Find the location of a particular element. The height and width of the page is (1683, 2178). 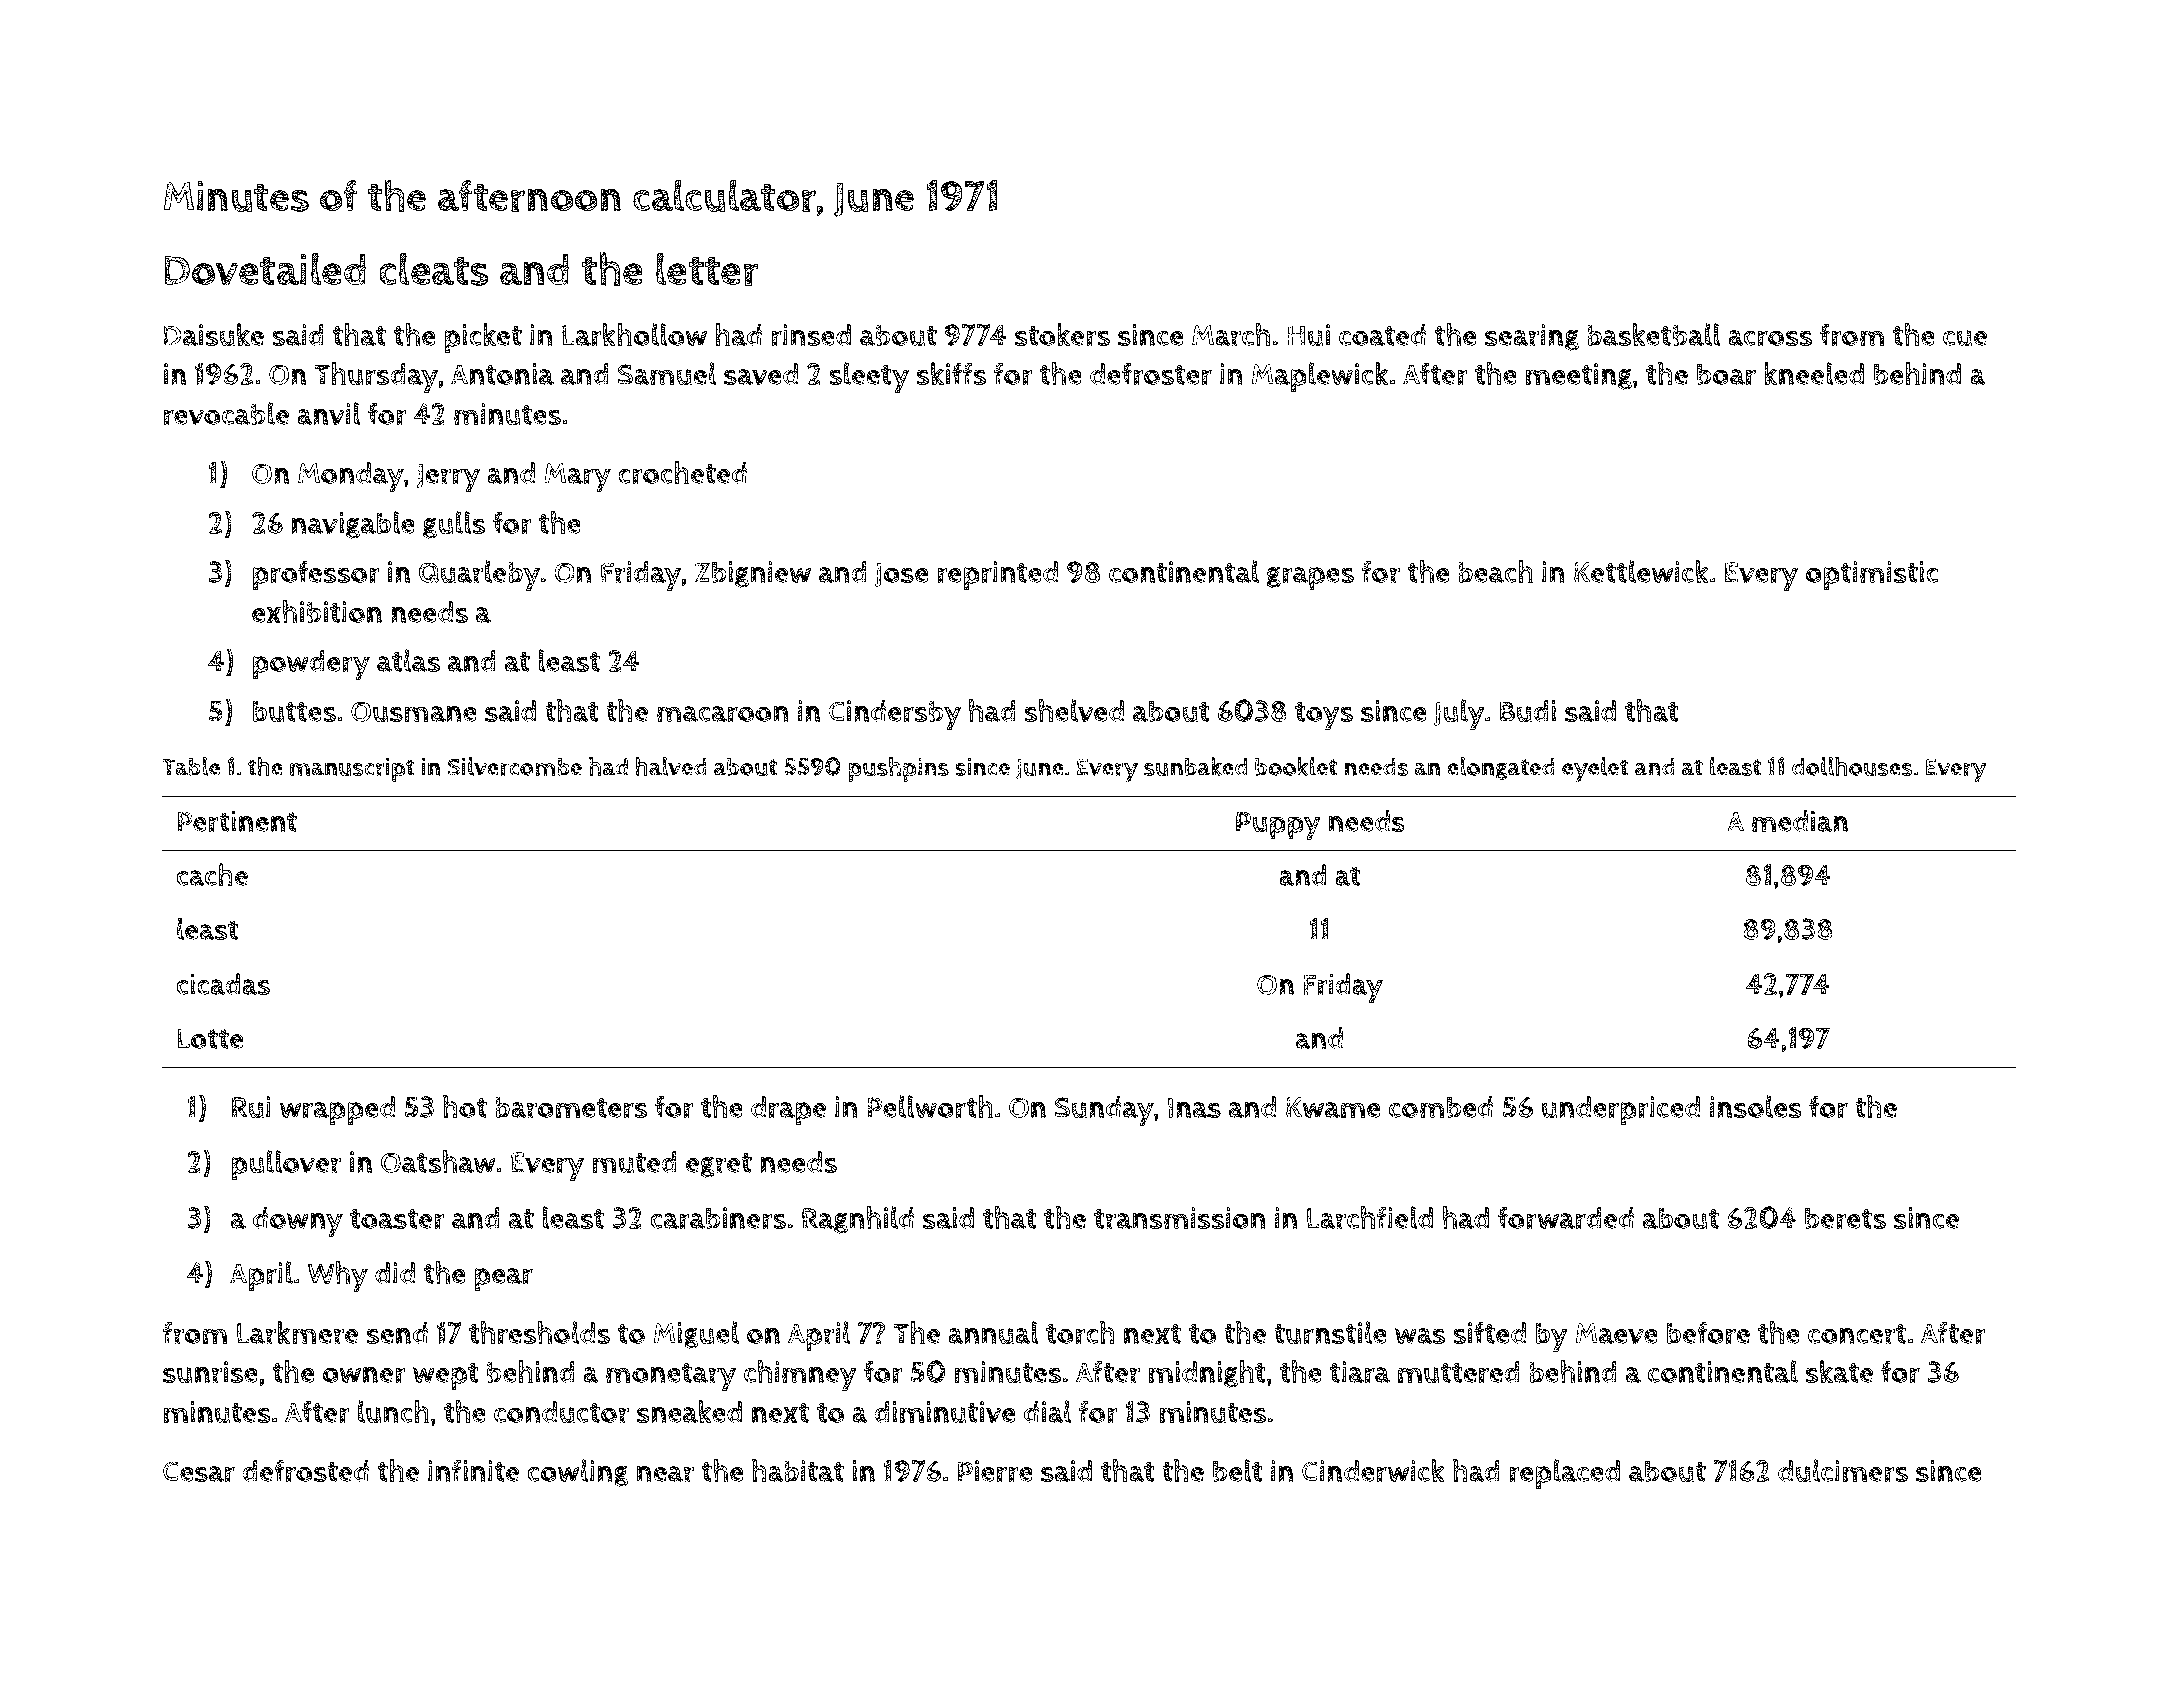

Monday is located at coordinates (351, 477).
